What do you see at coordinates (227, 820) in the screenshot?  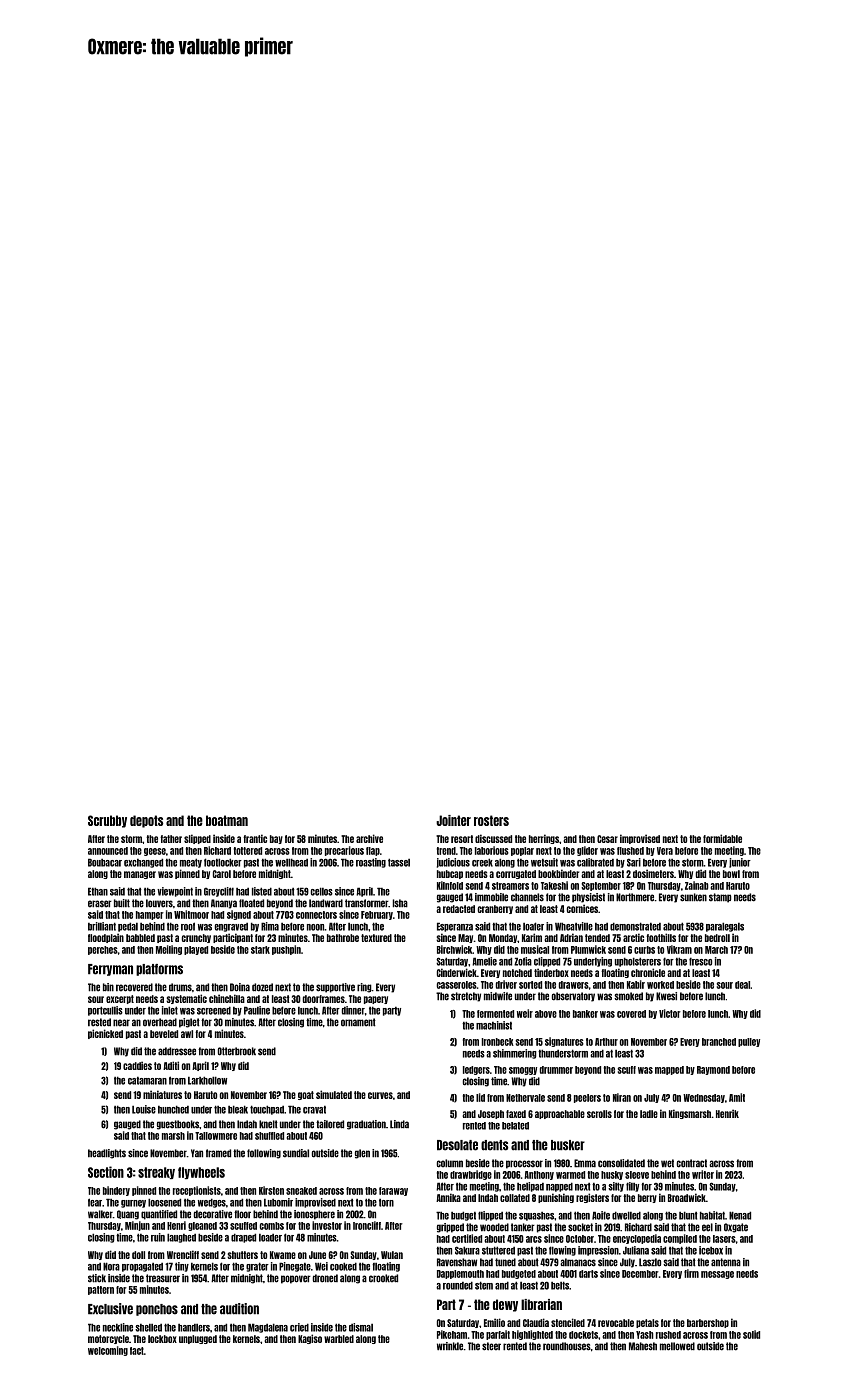 I see `boatman` at bounding box center [227, 820].
